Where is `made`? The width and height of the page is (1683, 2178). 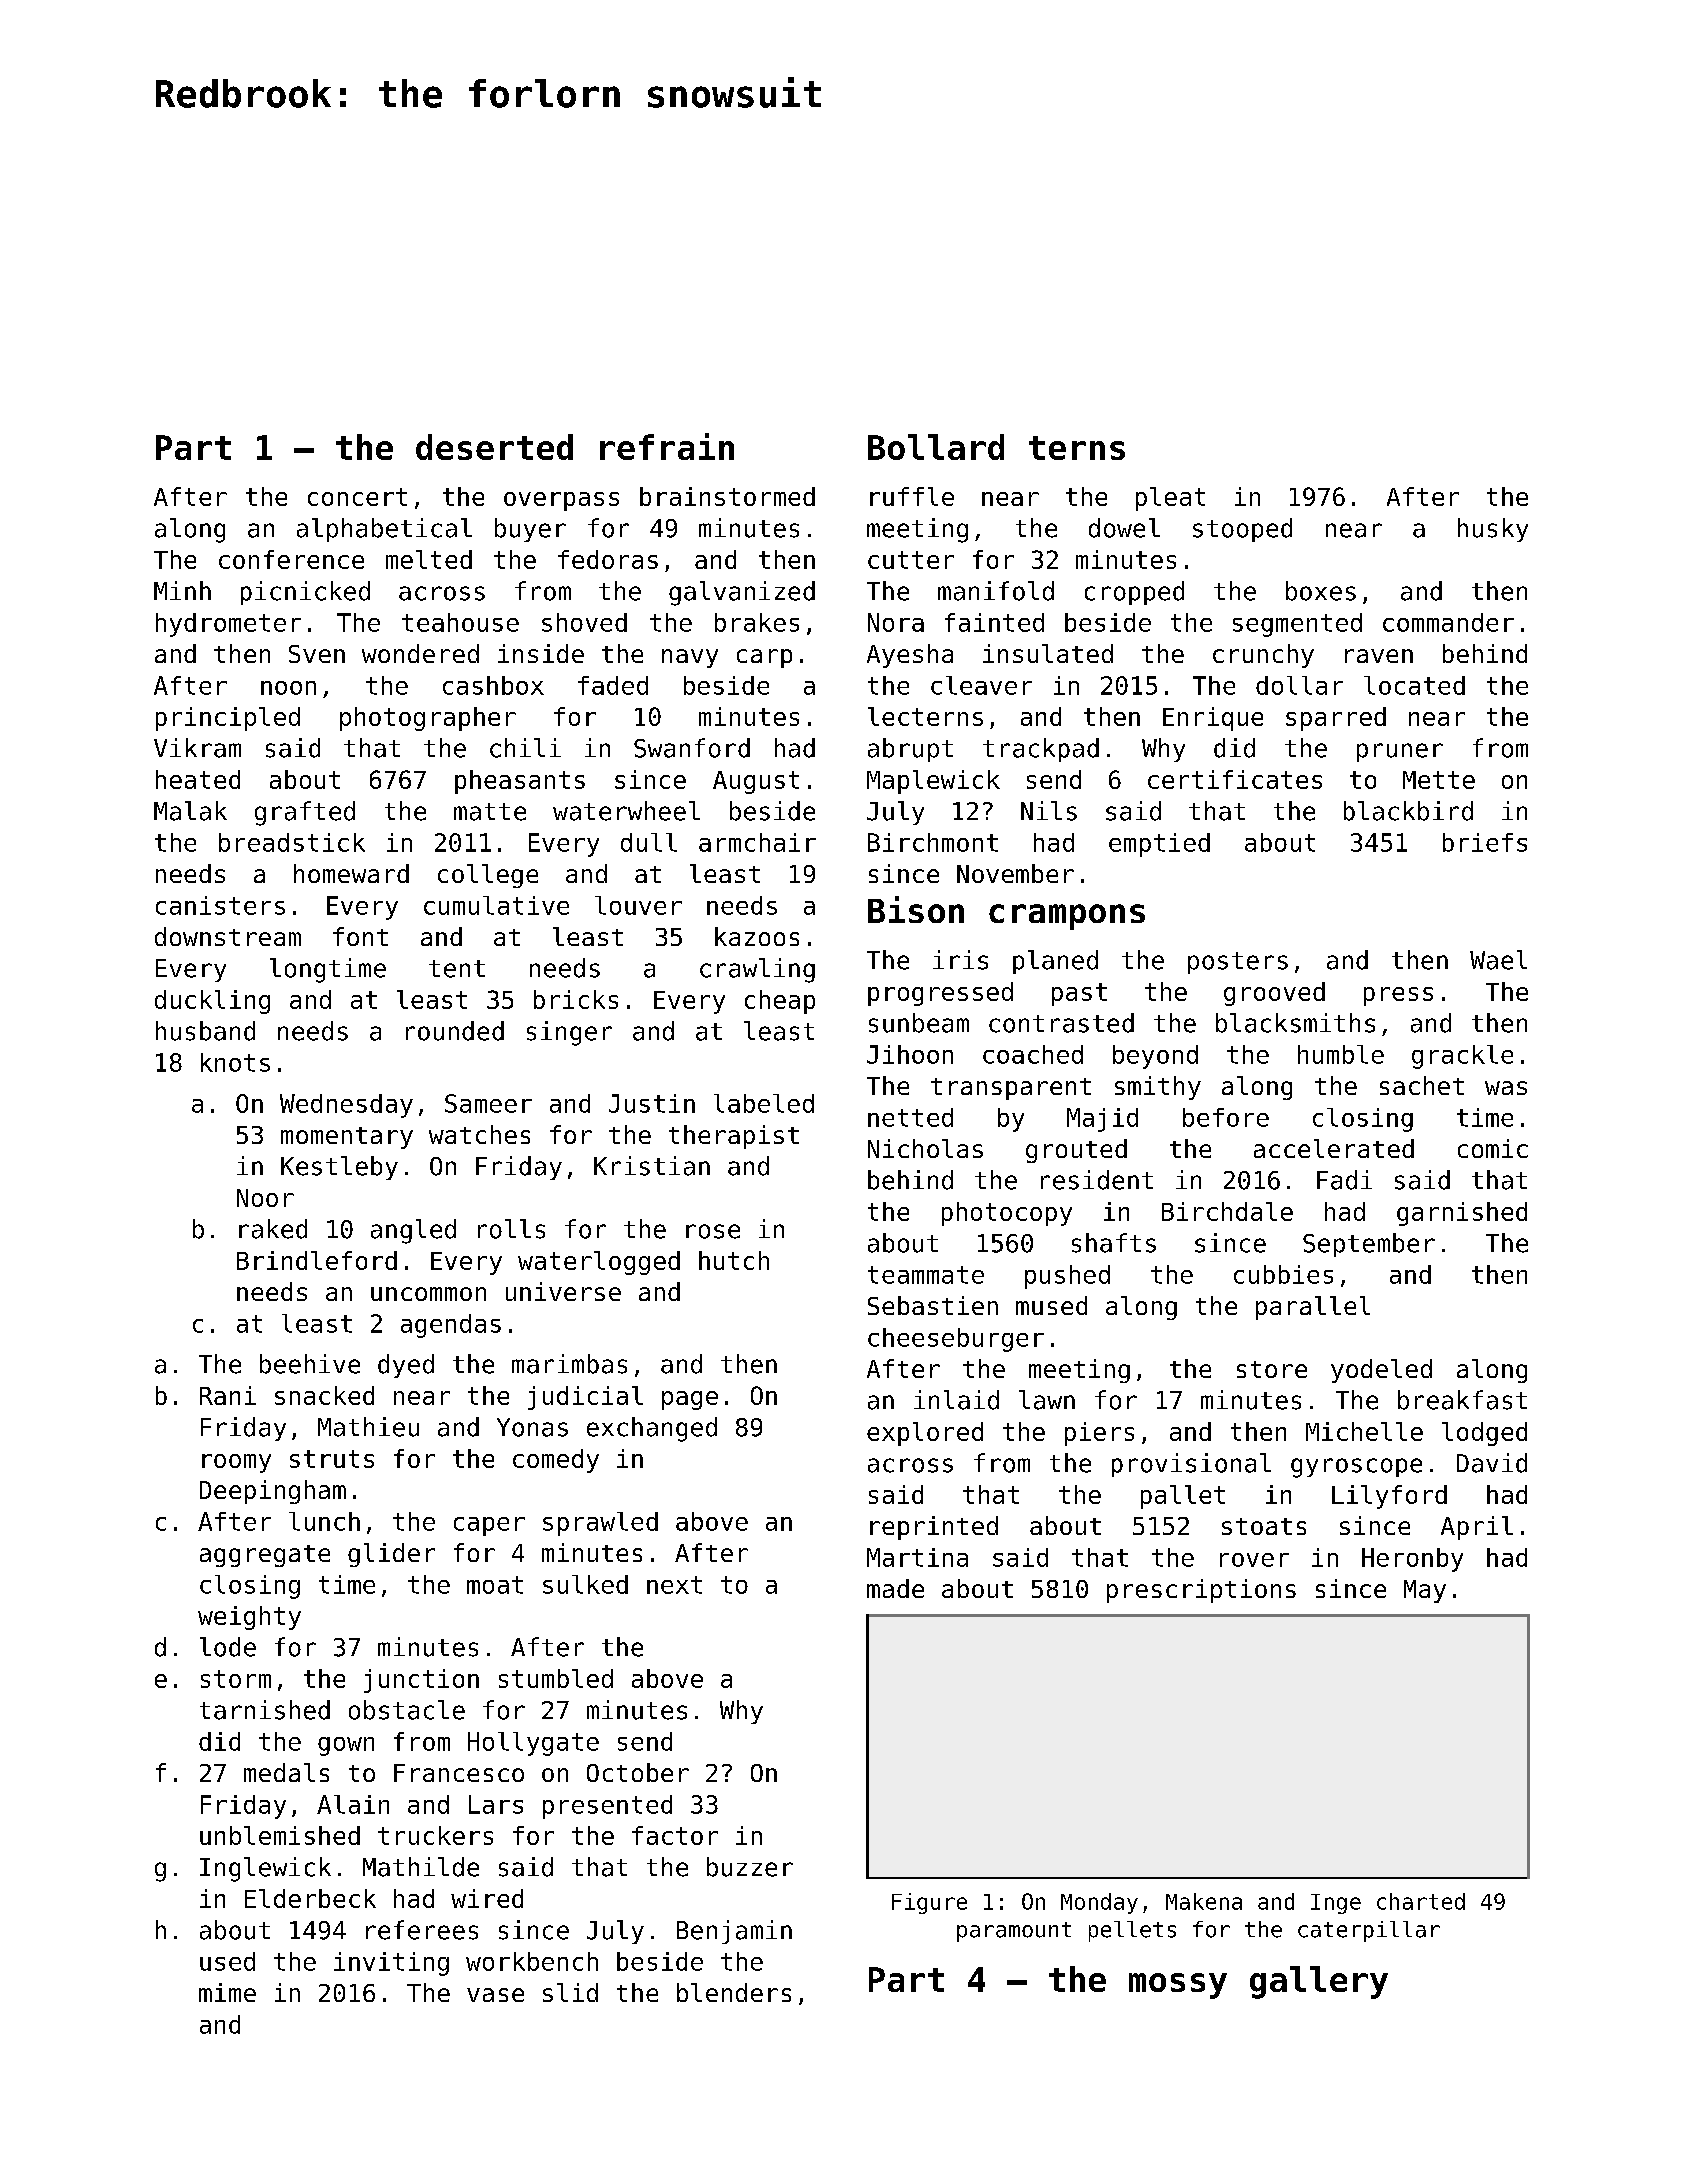 made is located at coordinates (895, 1588).
